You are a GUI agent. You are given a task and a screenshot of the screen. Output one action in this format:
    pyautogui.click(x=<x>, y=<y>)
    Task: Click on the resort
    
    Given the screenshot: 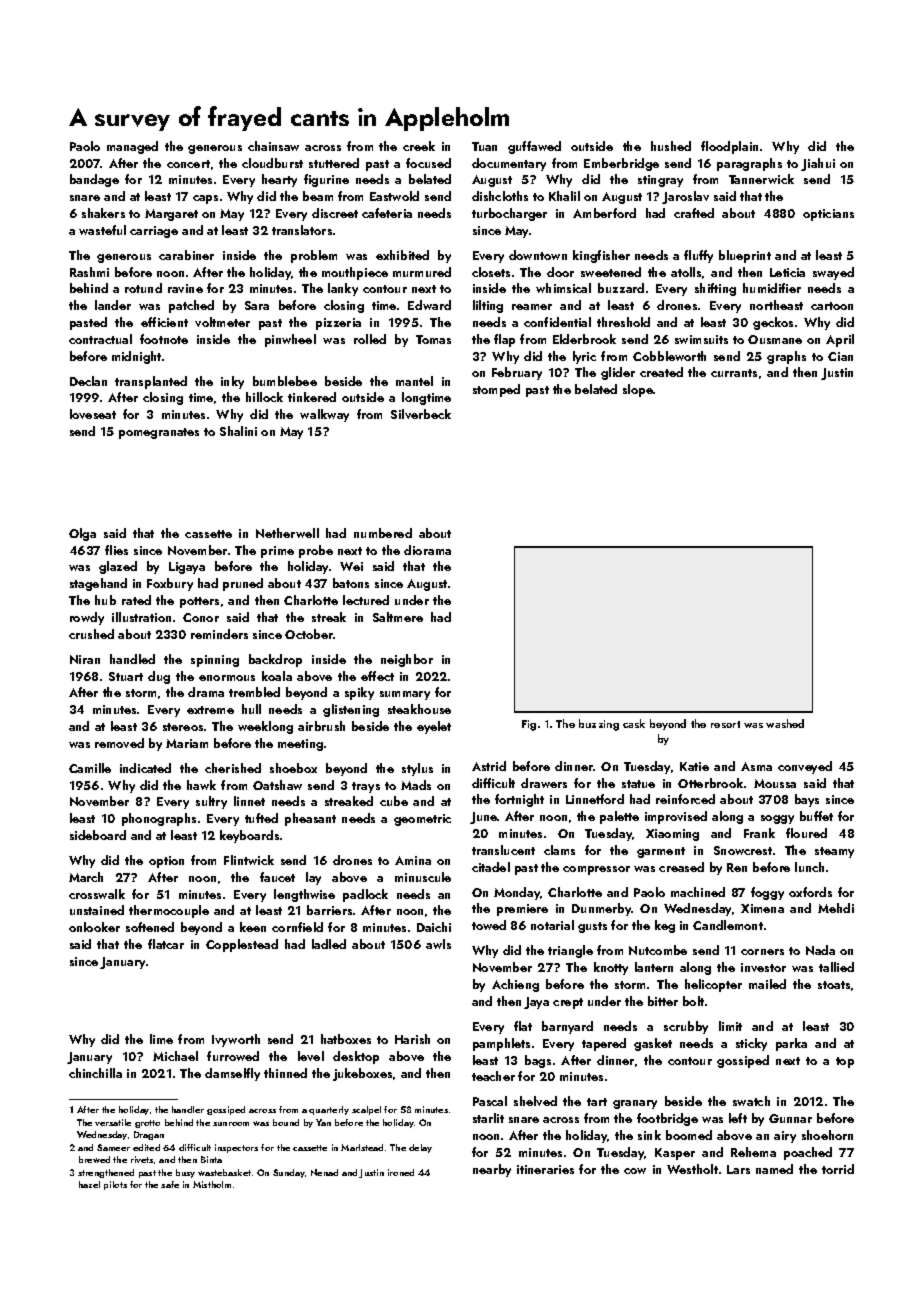 What is the action you would take?
    pyautogui.click(x=725, y=724)
